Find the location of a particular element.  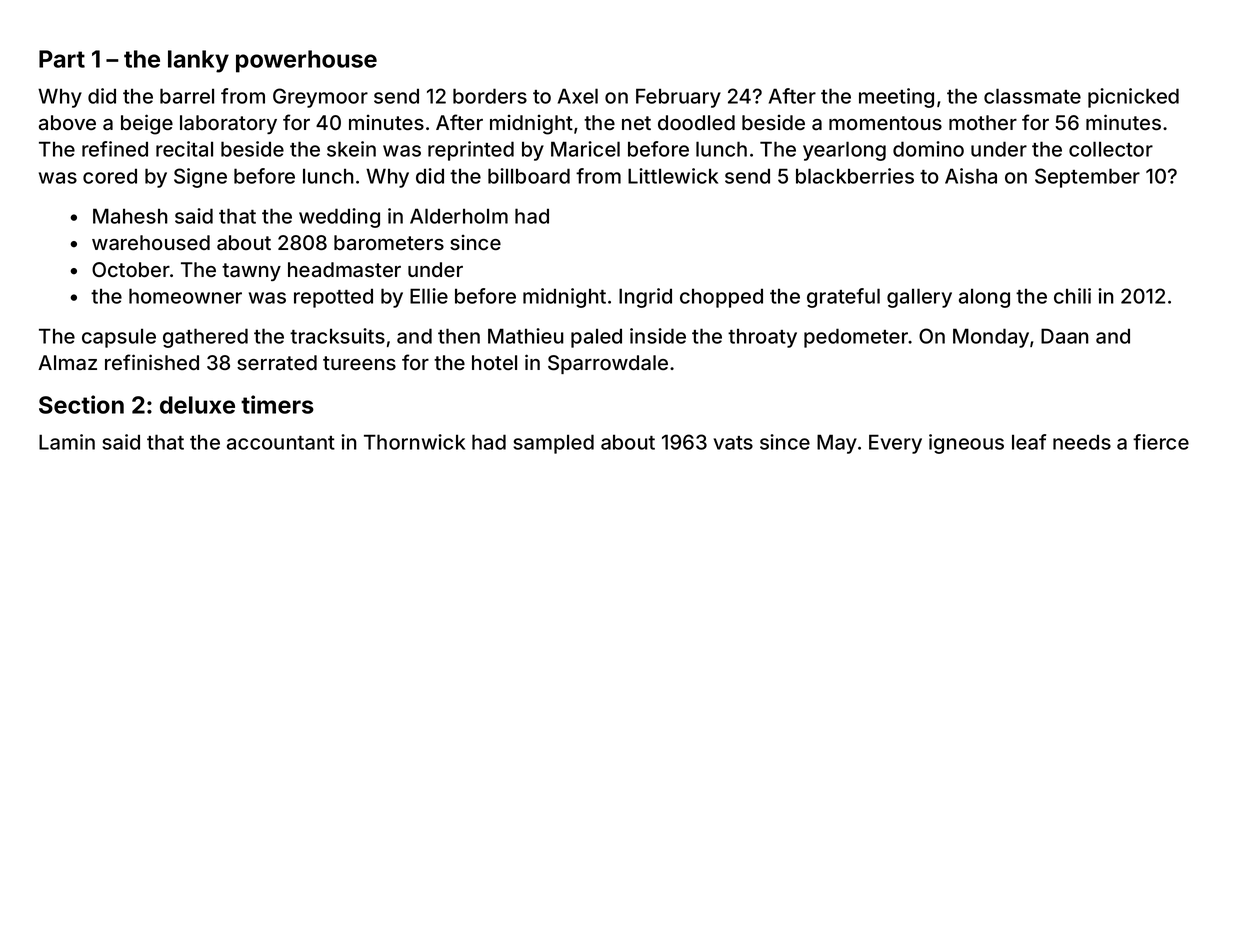

Alderholm is located at coordinates (459, 216).
